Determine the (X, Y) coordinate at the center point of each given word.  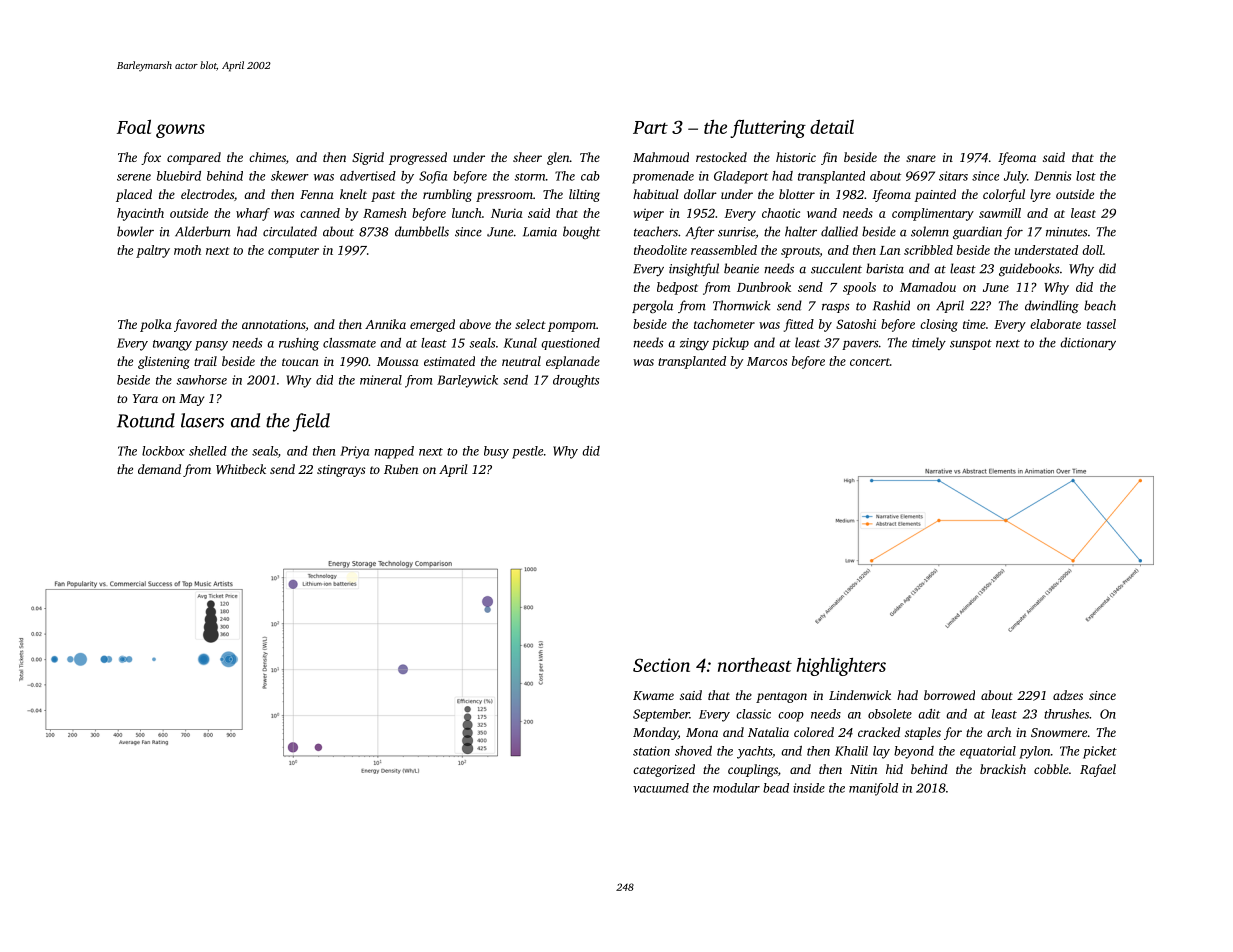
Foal (134, 126)
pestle (527, 452)
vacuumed (661, 788)
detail (832, 126)
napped (394, 452)
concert (870, 362)
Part (650, 127)
